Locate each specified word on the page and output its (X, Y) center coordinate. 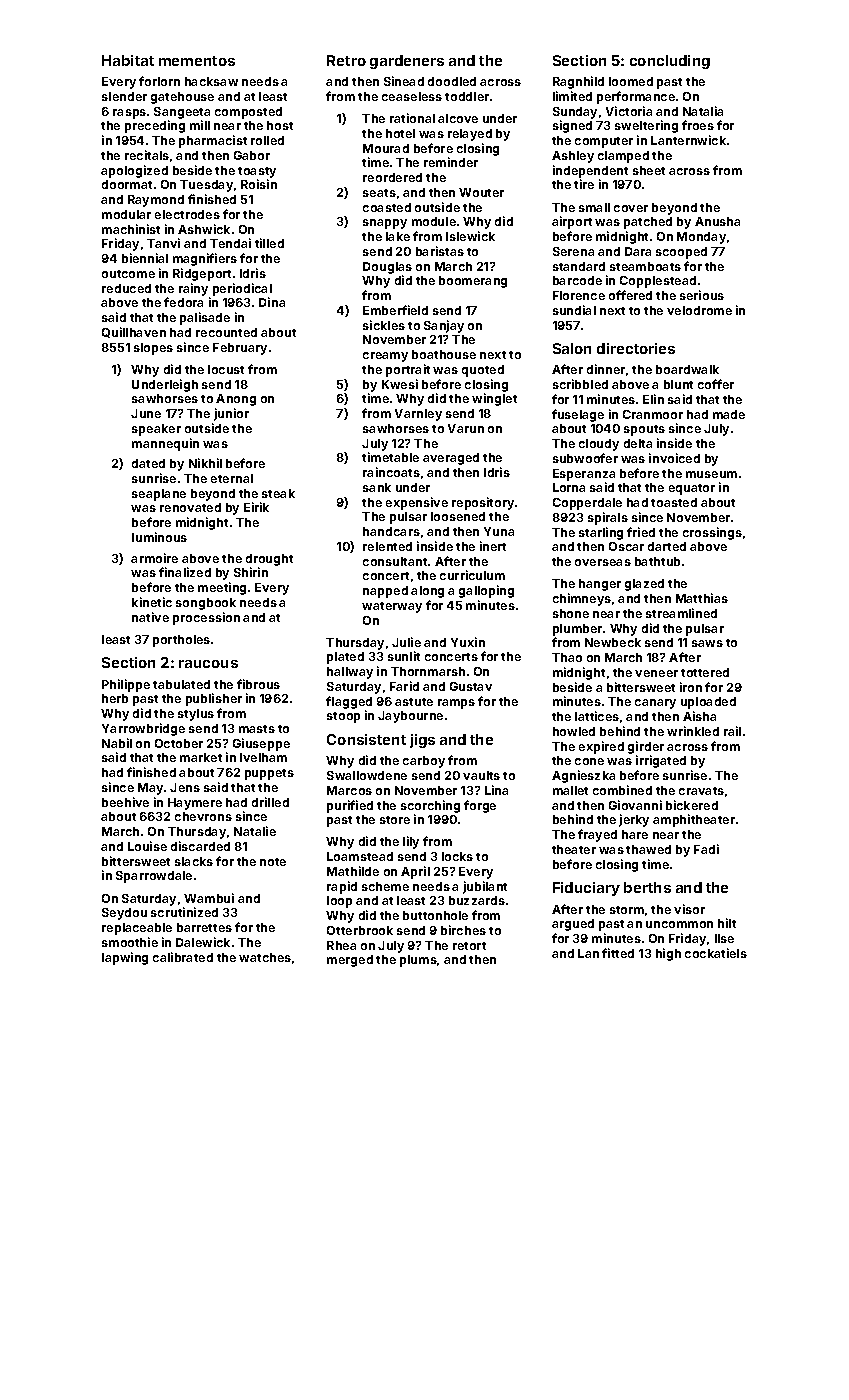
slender (124, 96)
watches (265, 957)
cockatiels (716, 953)
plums (418, 961)
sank (377, 487)
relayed (470, 135)
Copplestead (658, 282)
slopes (153, 349)
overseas (603, 562)
